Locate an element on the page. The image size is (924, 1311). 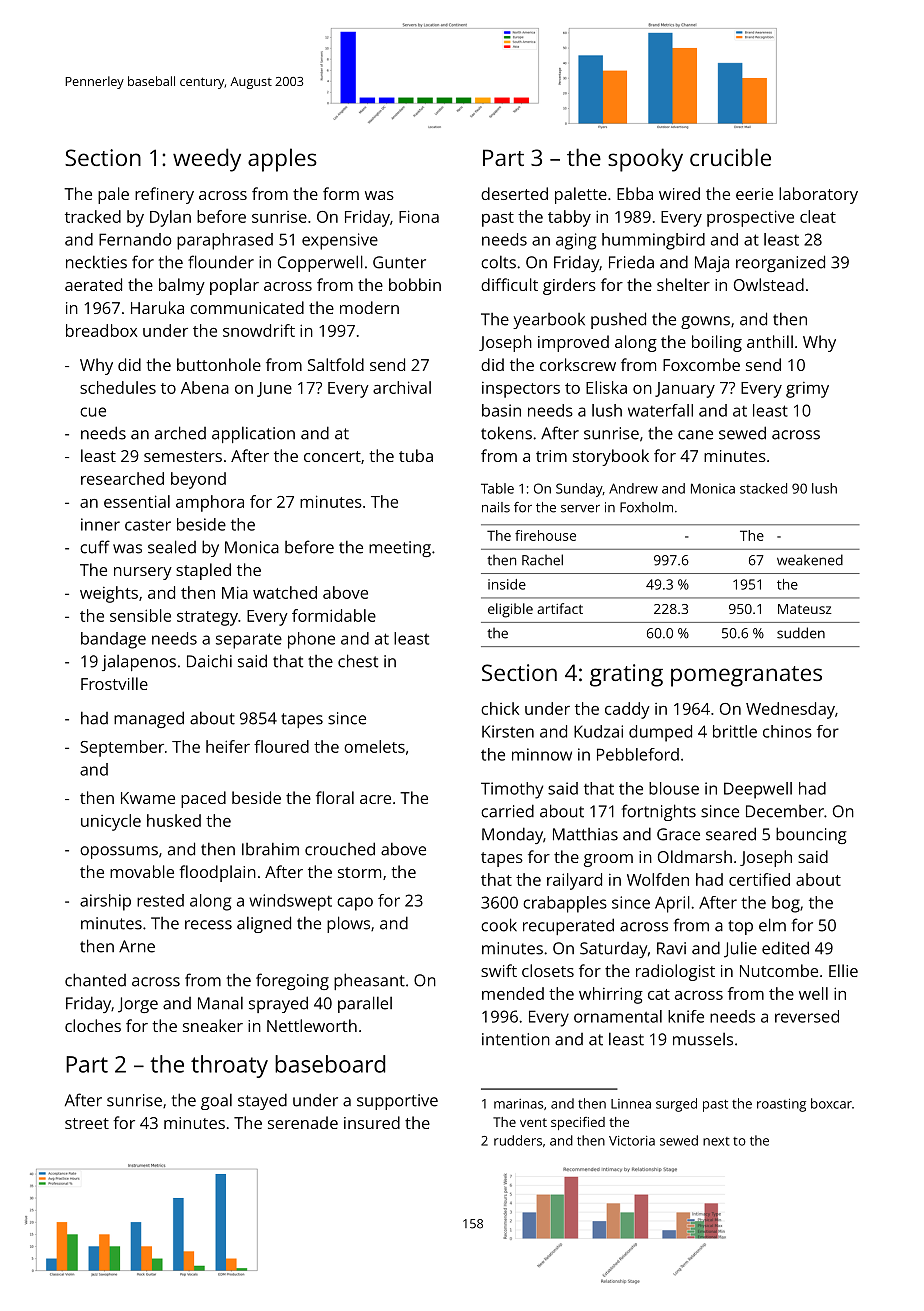
grimy is located at coordinates (807, 390).
